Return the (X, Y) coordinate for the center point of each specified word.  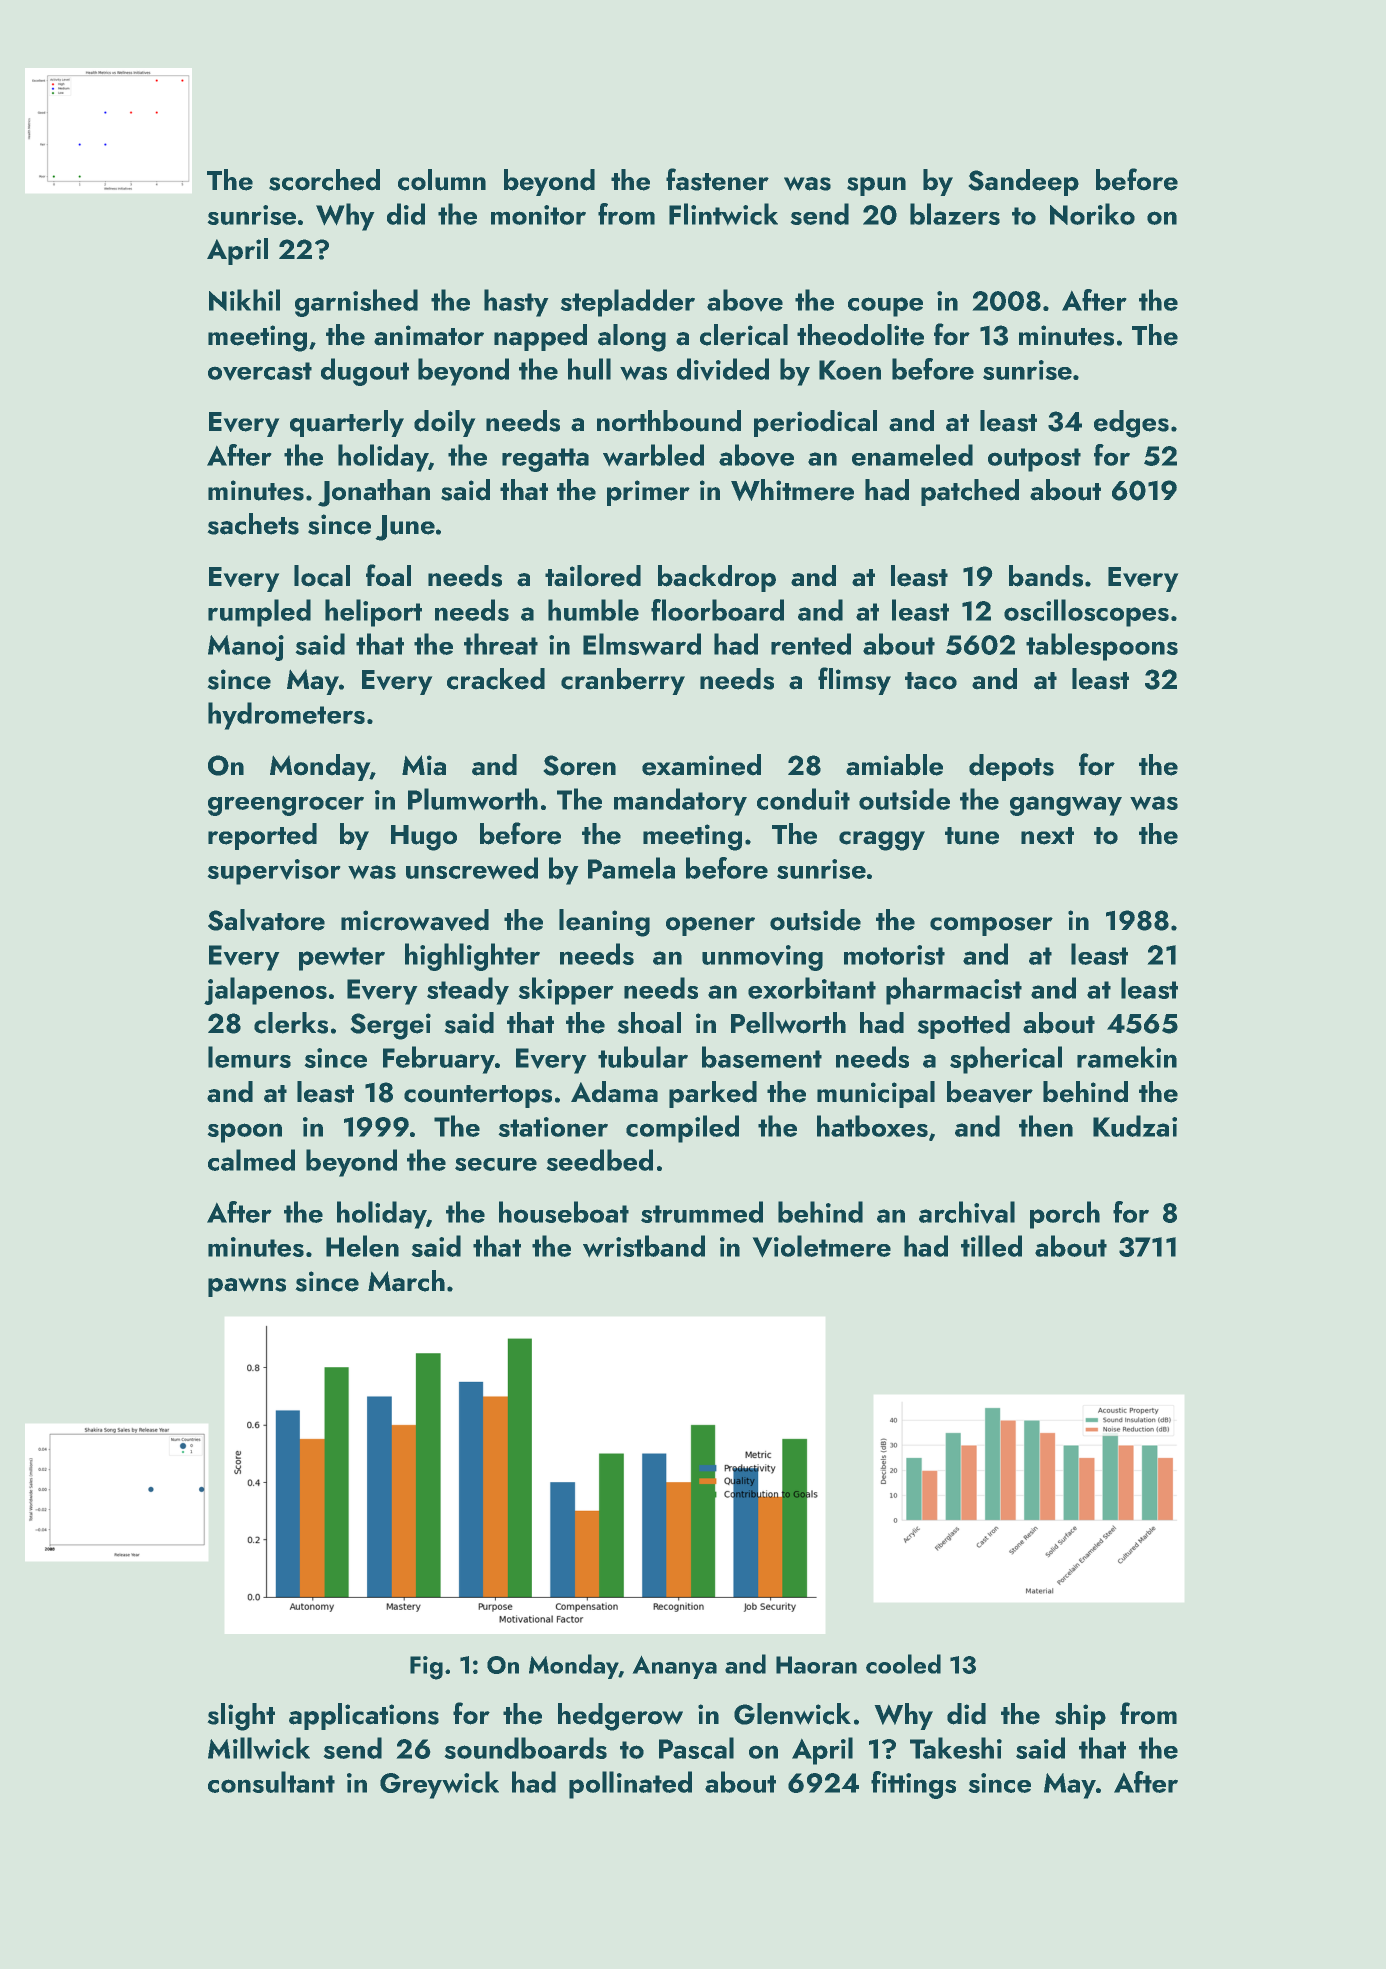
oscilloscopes (1086, 613)
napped (540, 337)
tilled (991, 1246)
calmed (251, 1160)
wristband (644, 1246)
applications (364, 1716)
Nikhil (244, 300)
